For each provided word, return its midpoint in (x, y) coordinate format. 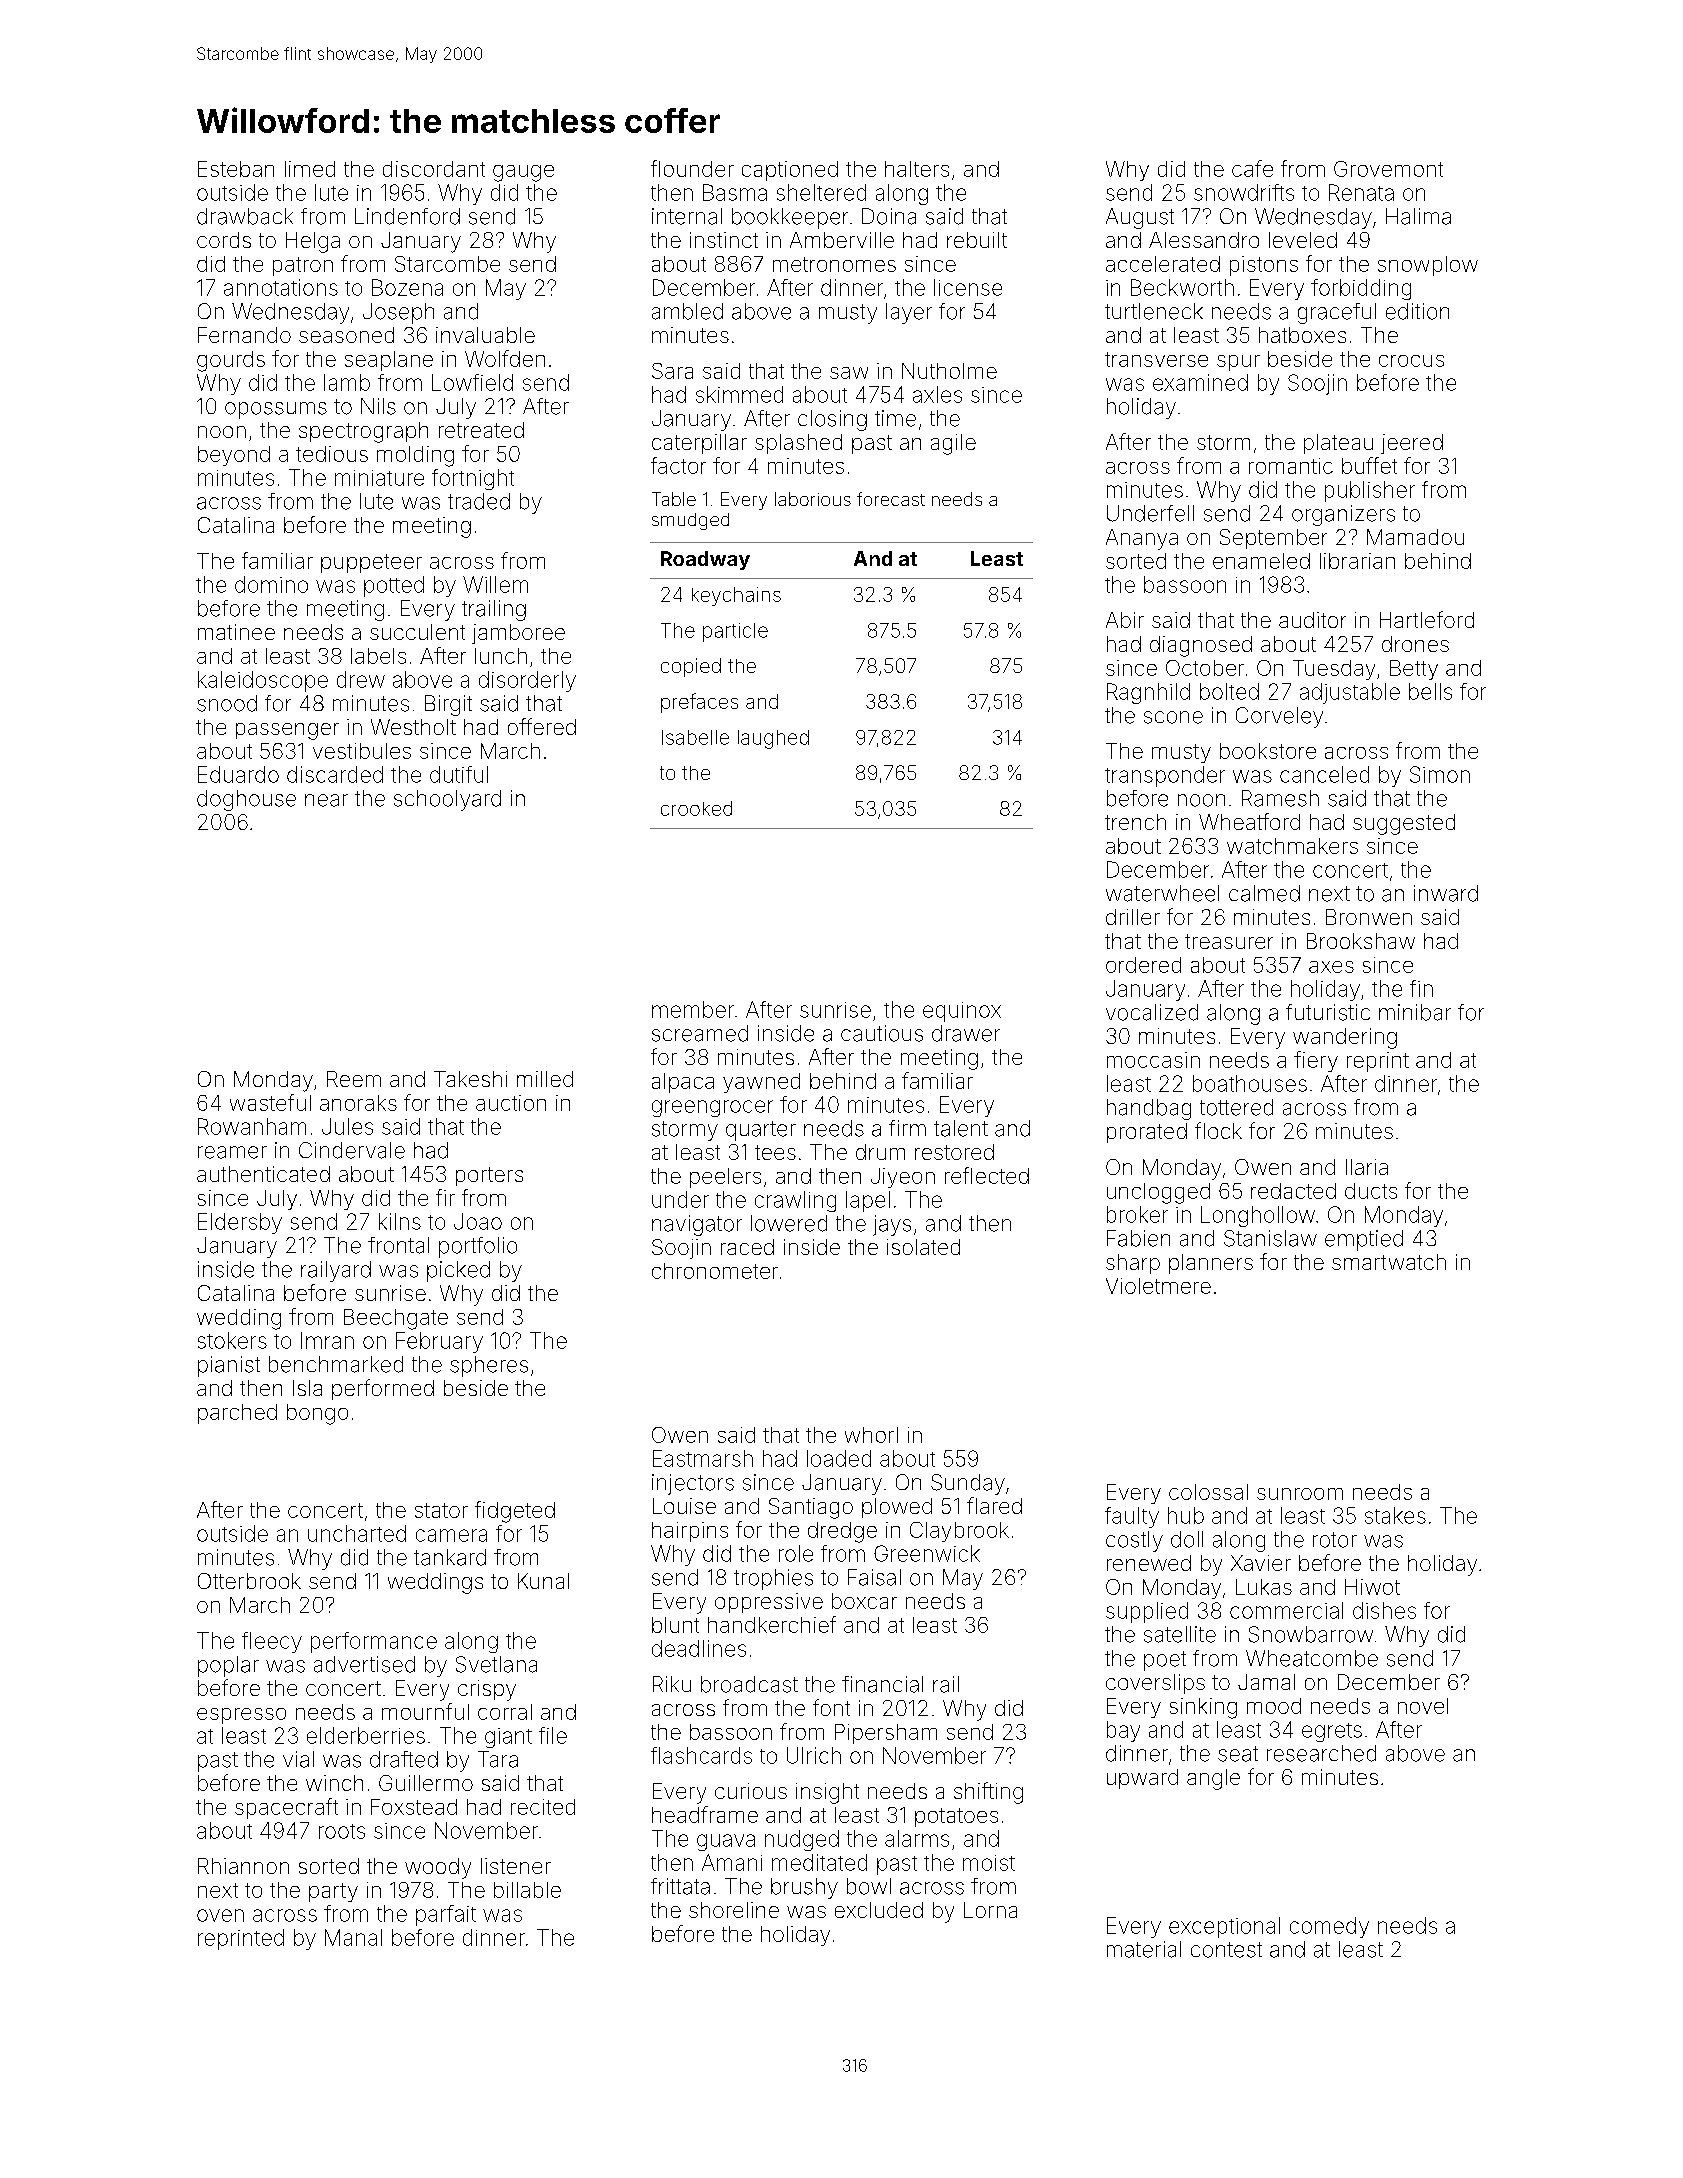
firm (907, 1128)
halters (917, 169)
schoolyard (447, 800)
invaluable (485, 335)
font (831, 1707)
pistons (1264, 266)
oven (220, 1915)
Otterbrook (249, 1581)
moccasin (1153, 1060)
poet (1165, 1661)
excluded (879, 1910)
